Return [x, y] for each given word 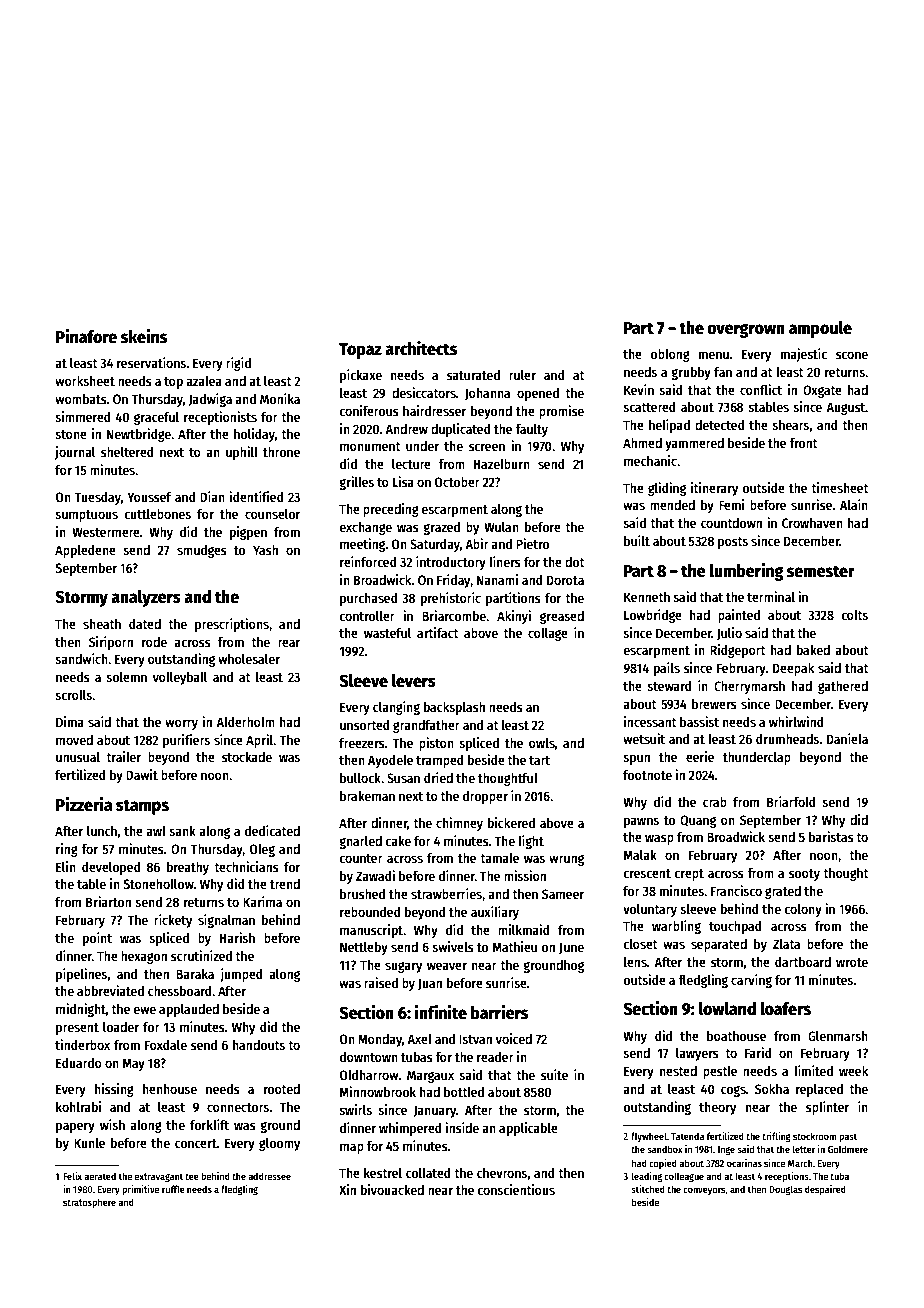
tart [539, 760]
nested [678, 1071]
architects [421, 348]
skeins [144, 336]
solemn [126, 677]
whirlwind [796, 721]
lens [635, 962]
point [97, 939]
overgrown [746, 330]
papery [75, 1127]
